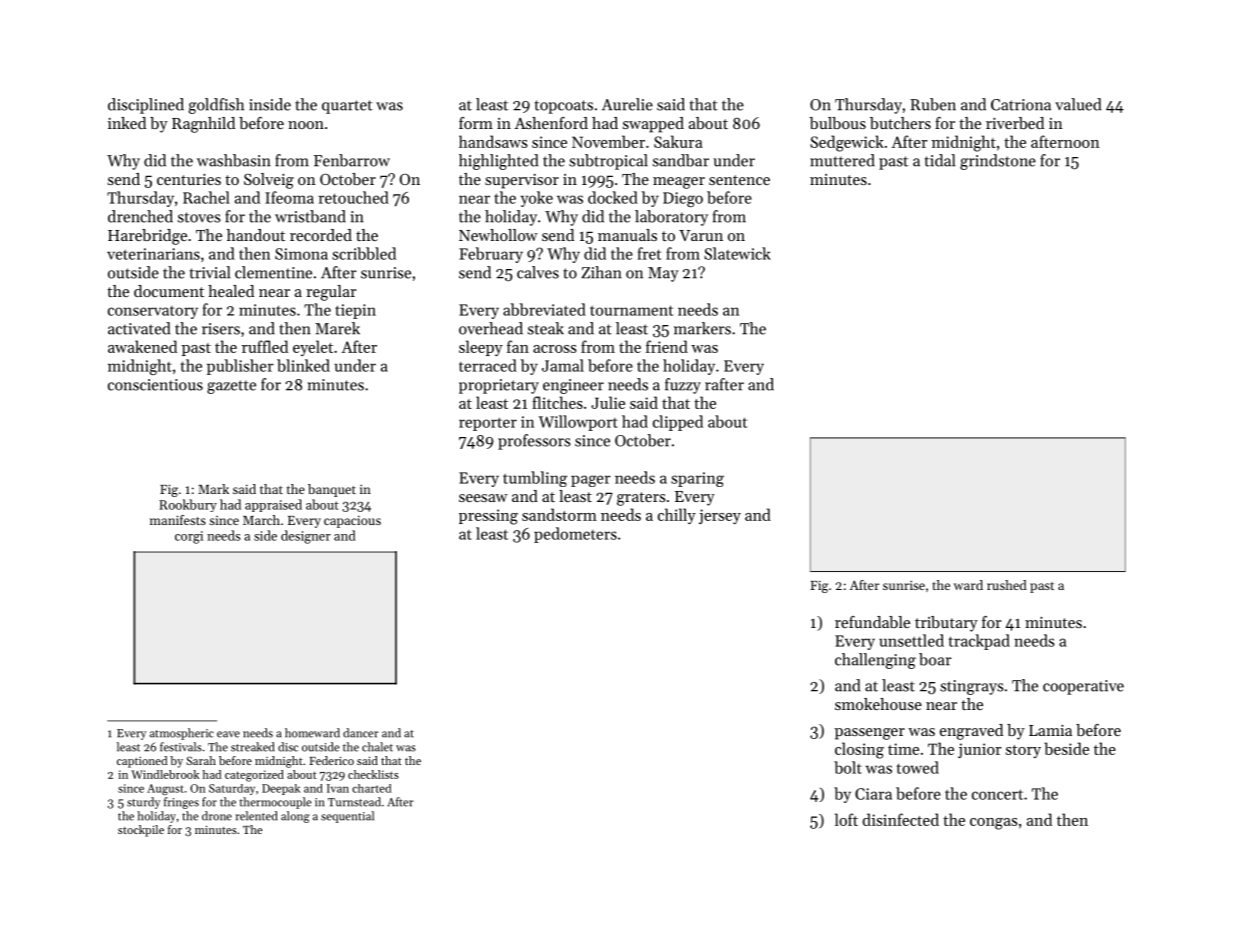 The image size is (1233, 952). Describe the element at coordinates (361, 733) in the page. I see `dancer` at that location.
